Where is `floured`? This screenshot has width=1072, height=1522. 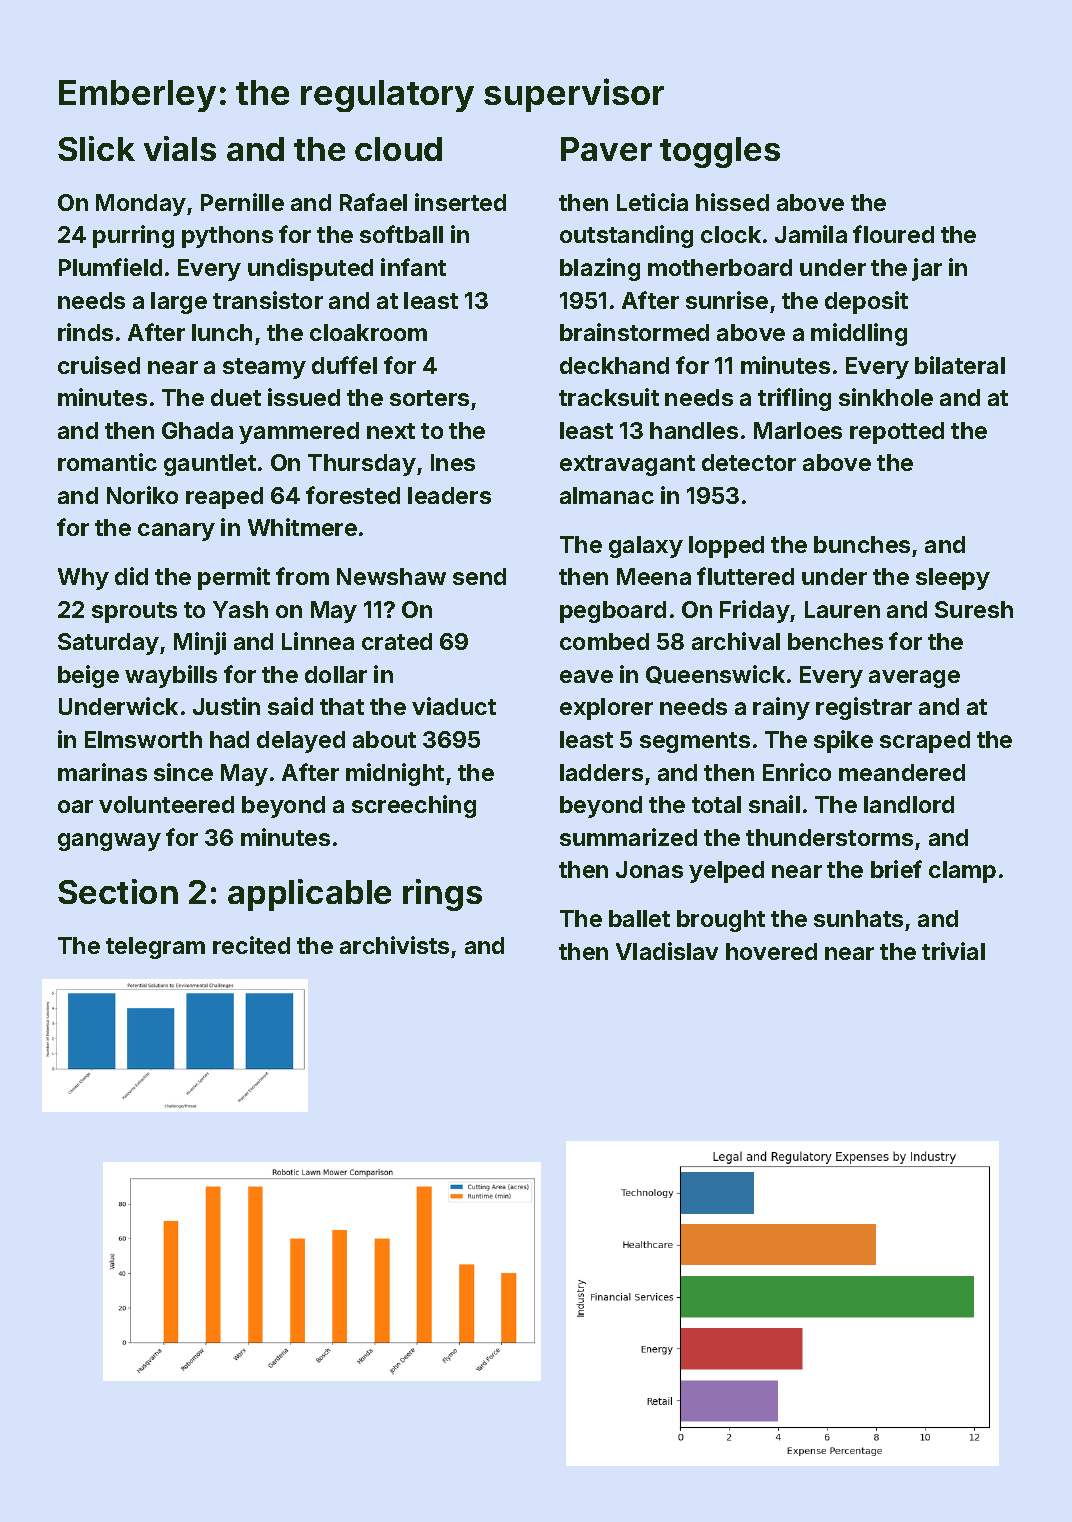
floured is located at coordinates (893, 234).
